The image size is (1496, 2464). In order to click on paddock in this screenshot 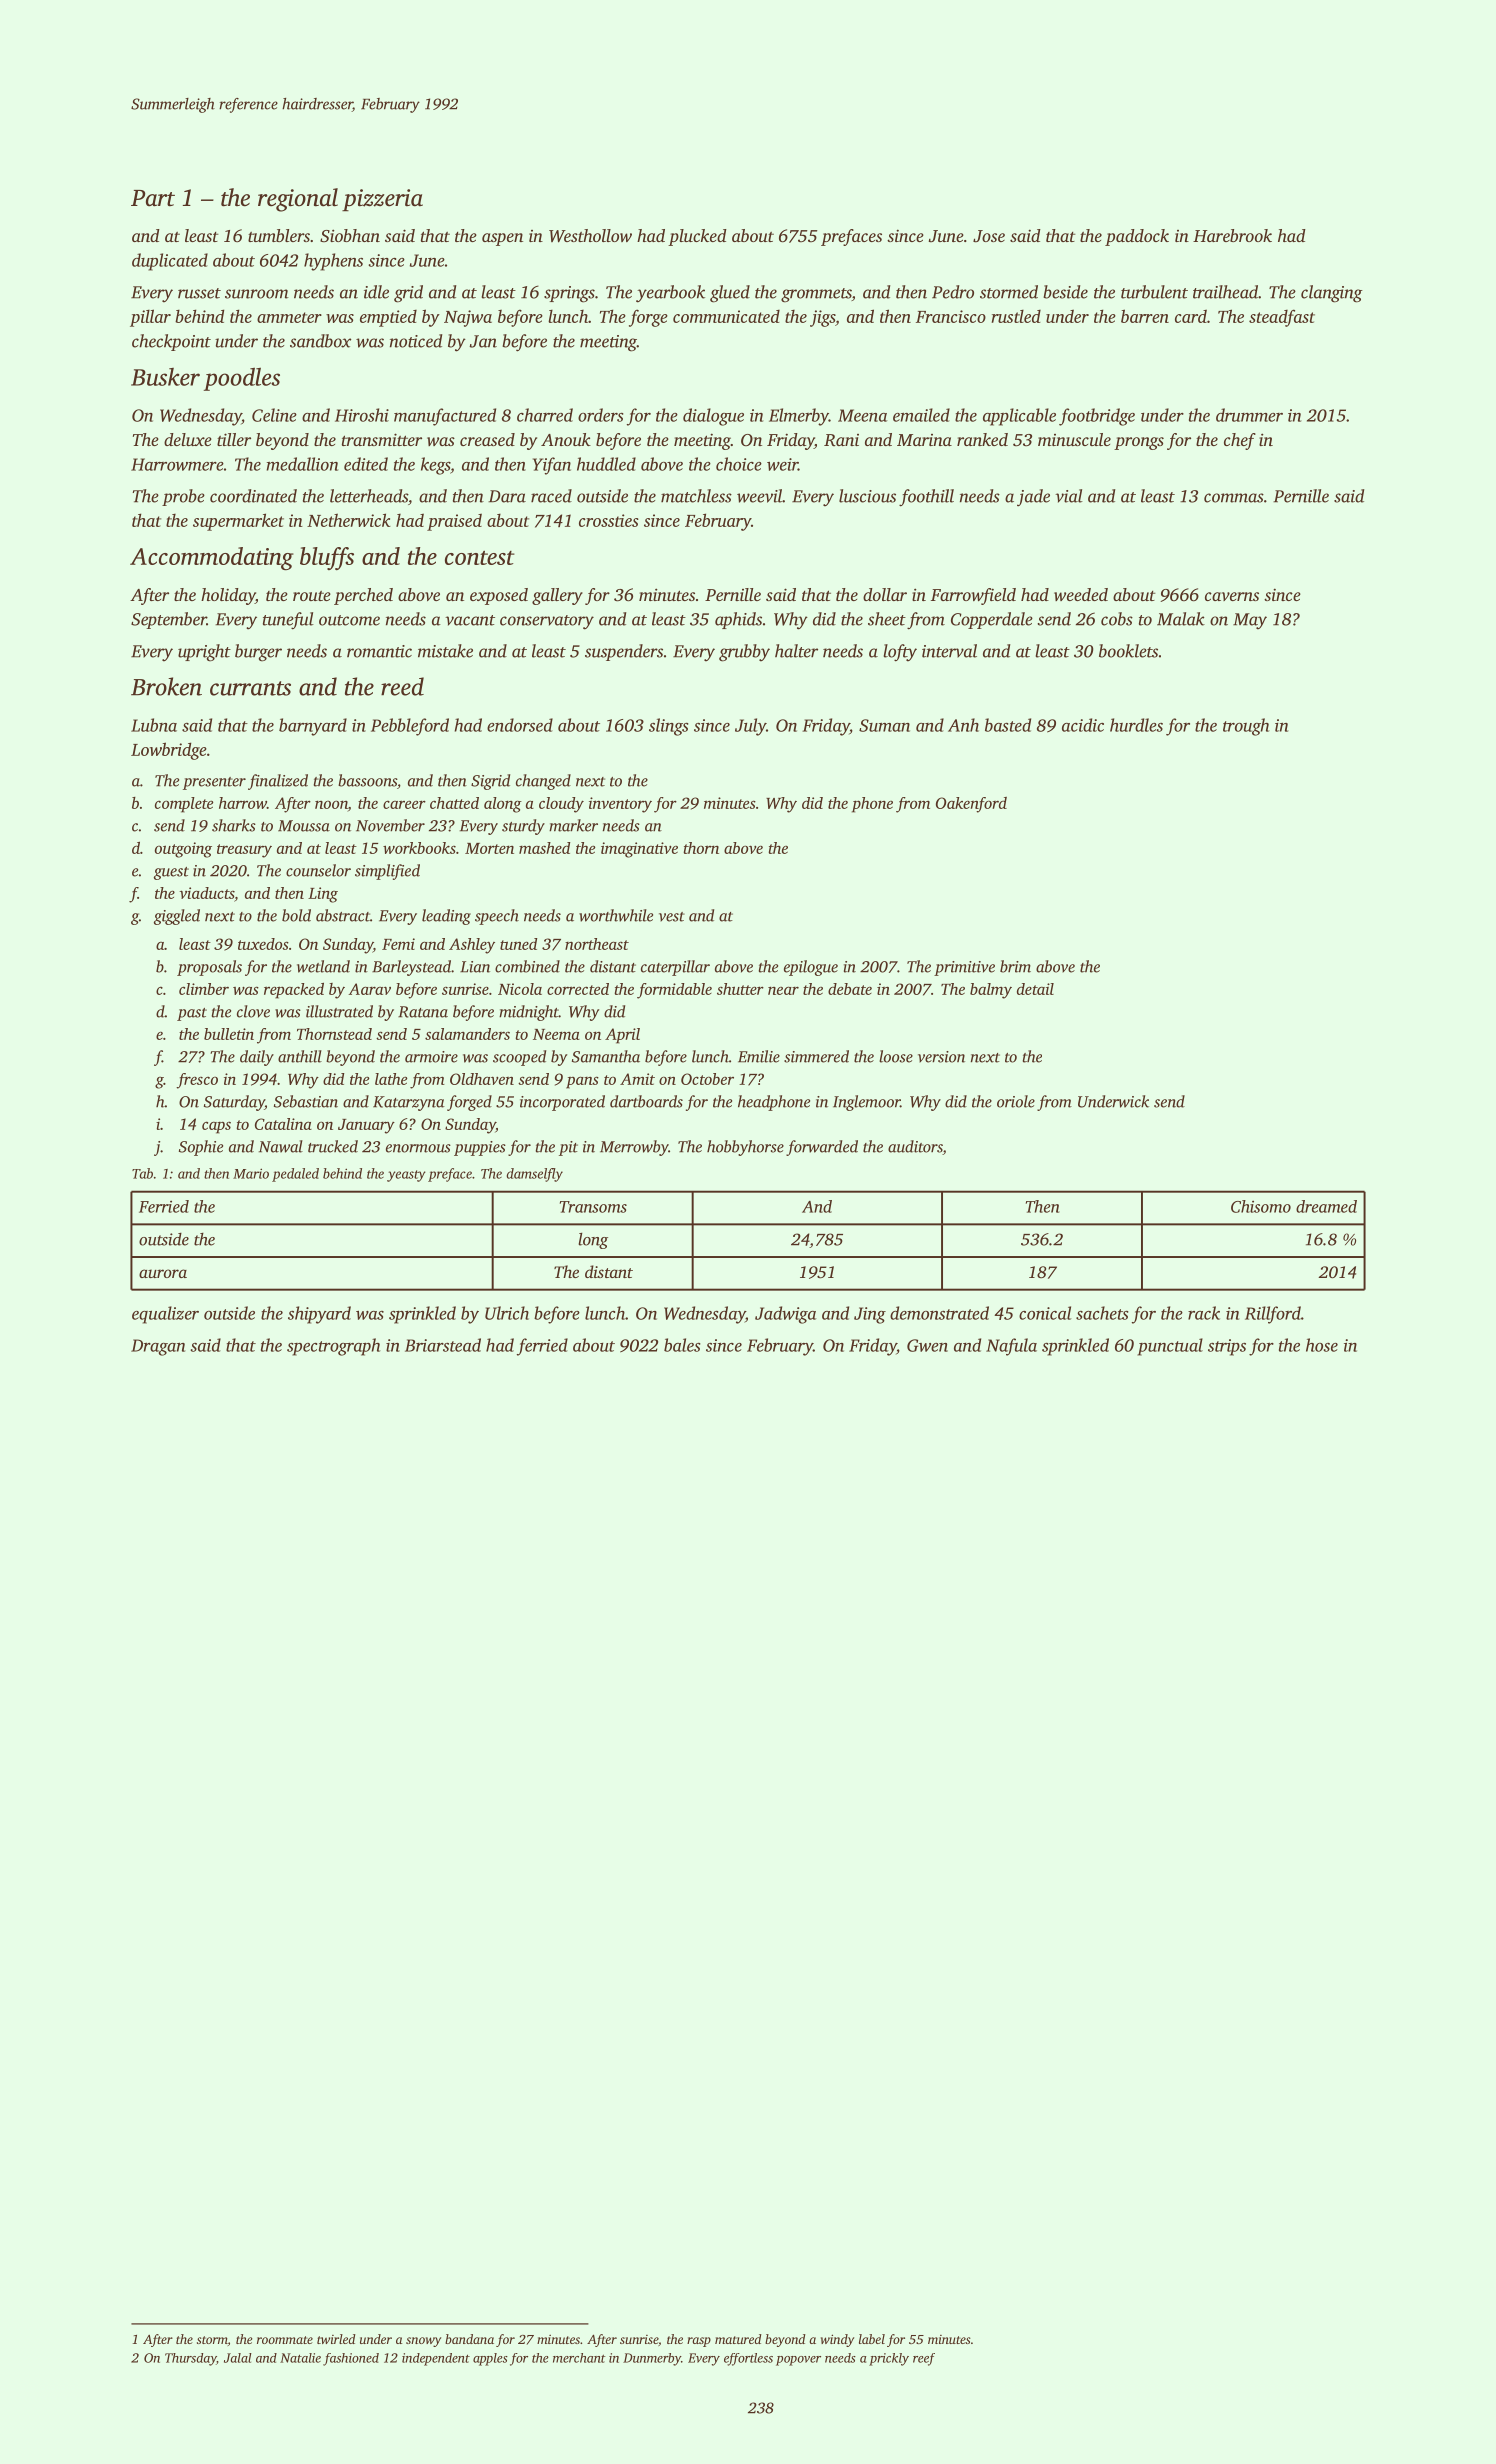, I will do `click(1137, 237)`.
